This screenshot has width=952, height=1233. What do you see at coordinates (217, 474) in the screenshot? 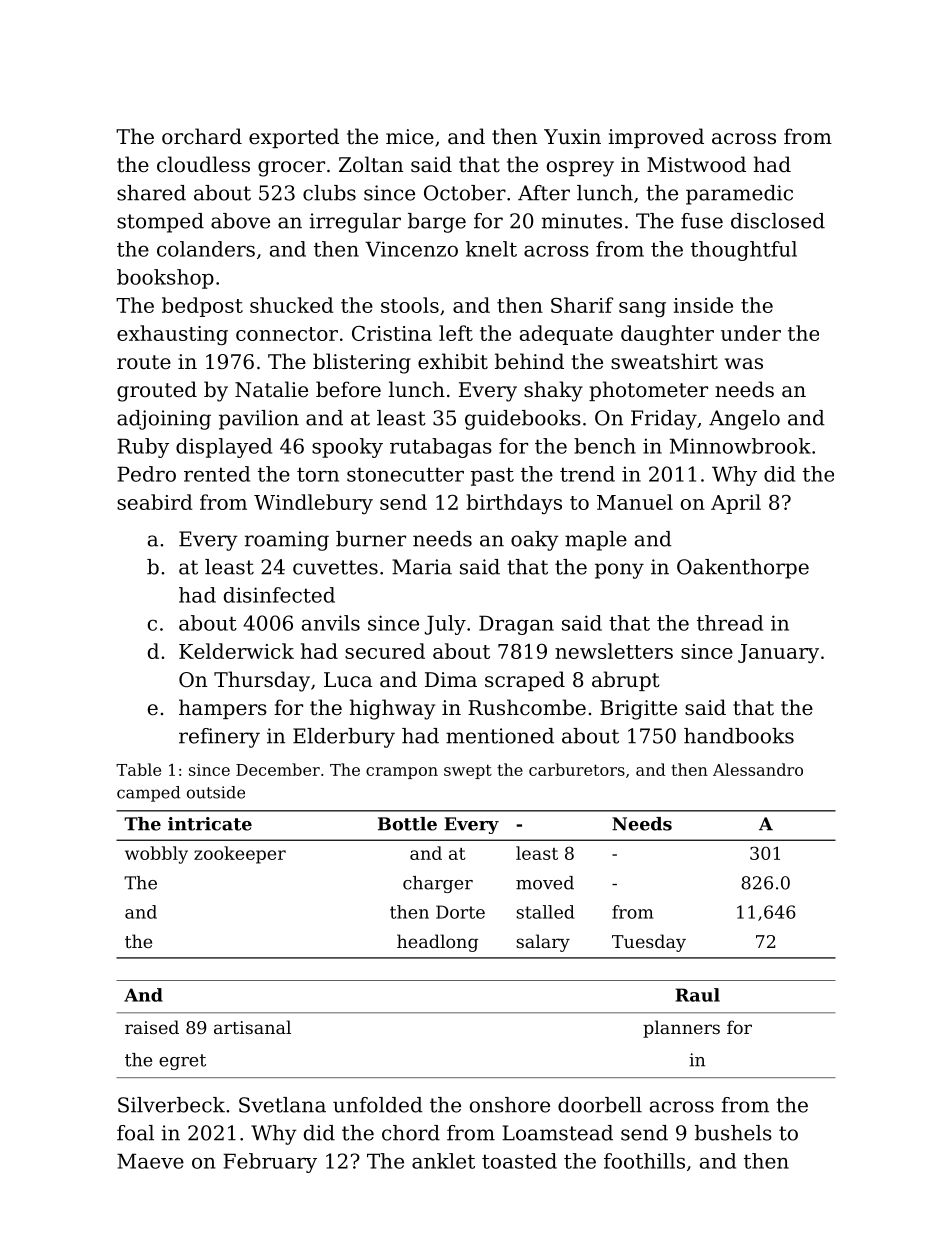
I see `rented` at bounding box center [217, 474].
